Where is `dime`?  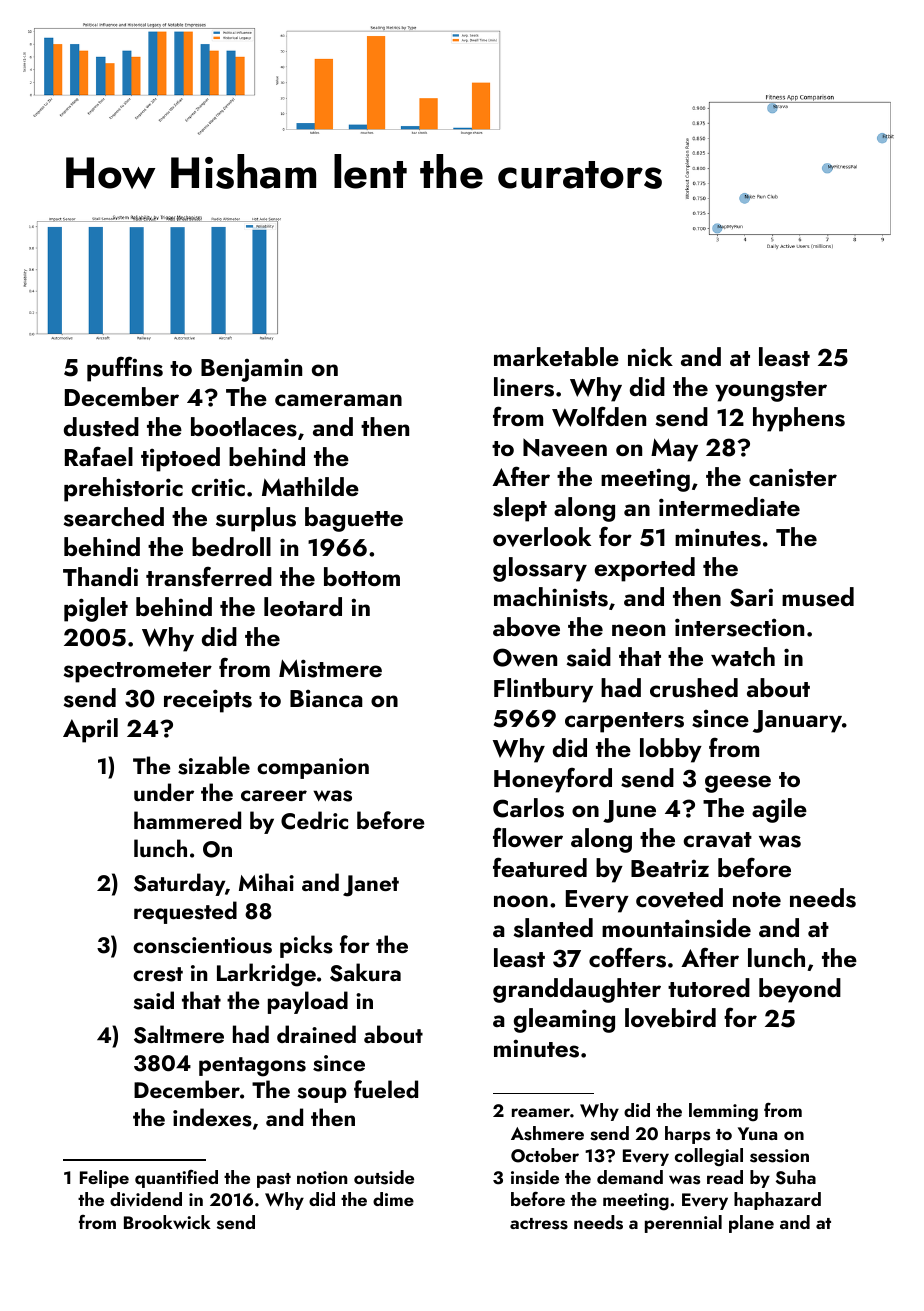 dime is located at coordinates (393, 1199).
